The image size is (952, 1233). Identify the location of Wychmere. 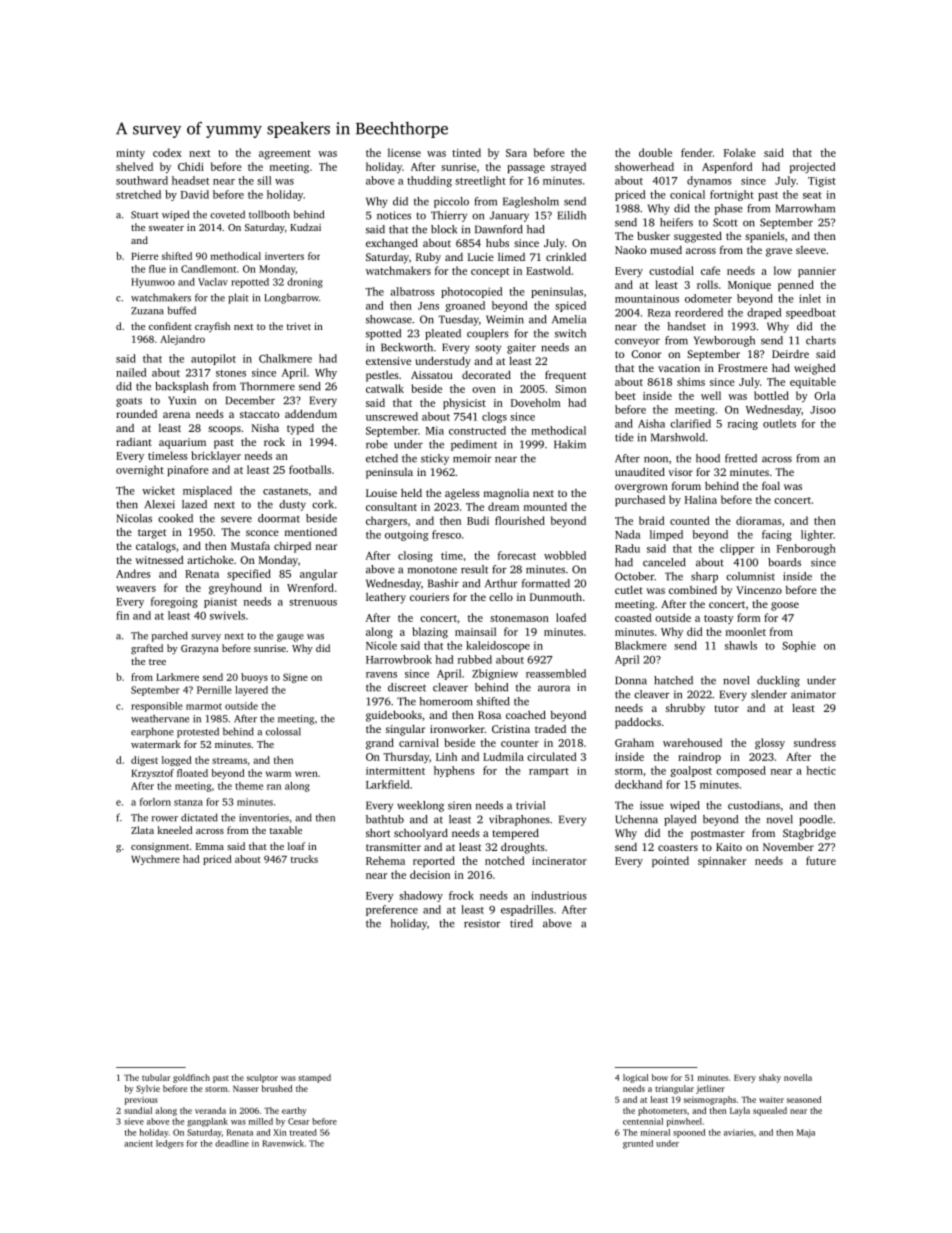
(155, 860).
